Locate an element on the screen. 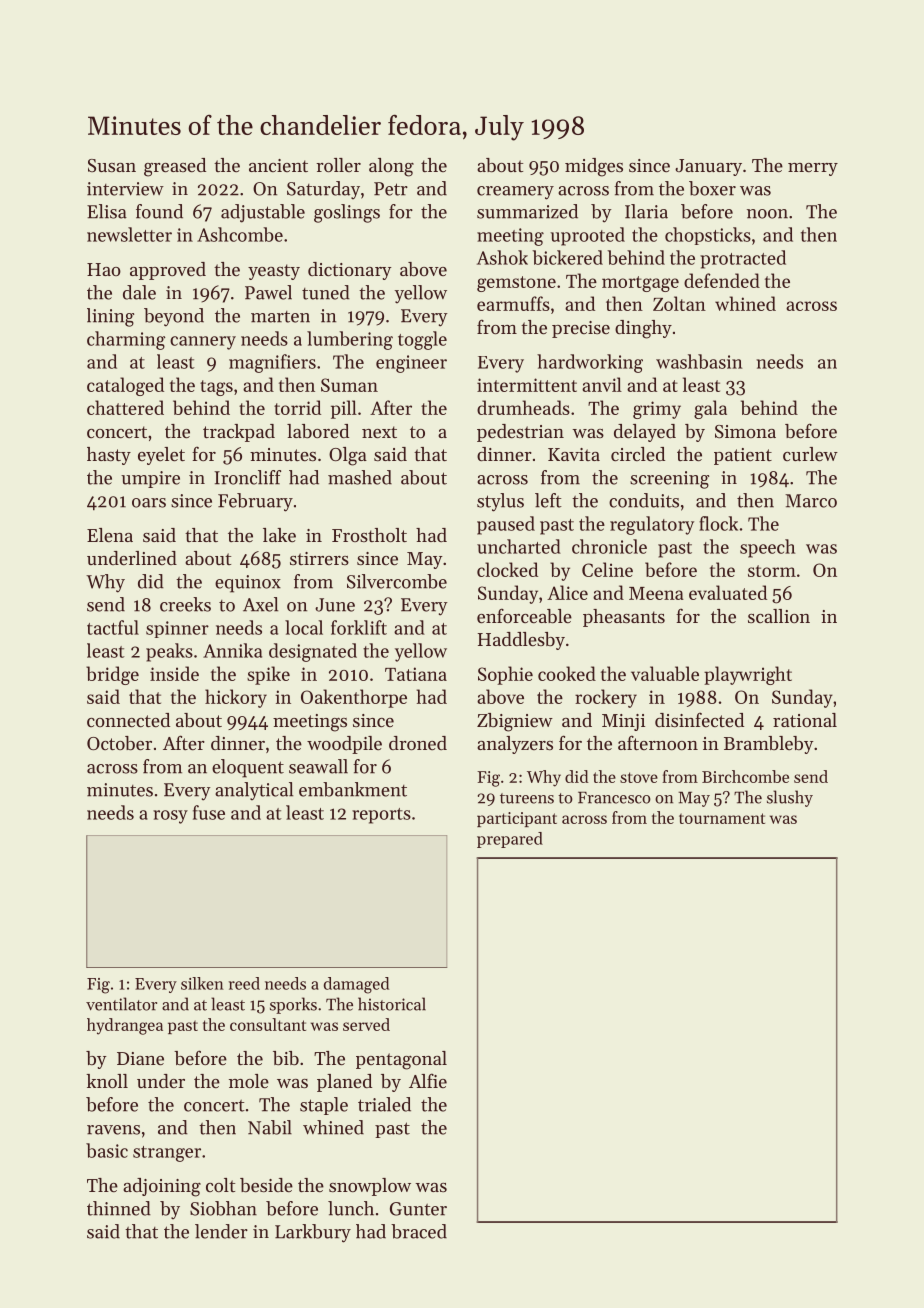  rosy is located at coordinates (170, 817).
